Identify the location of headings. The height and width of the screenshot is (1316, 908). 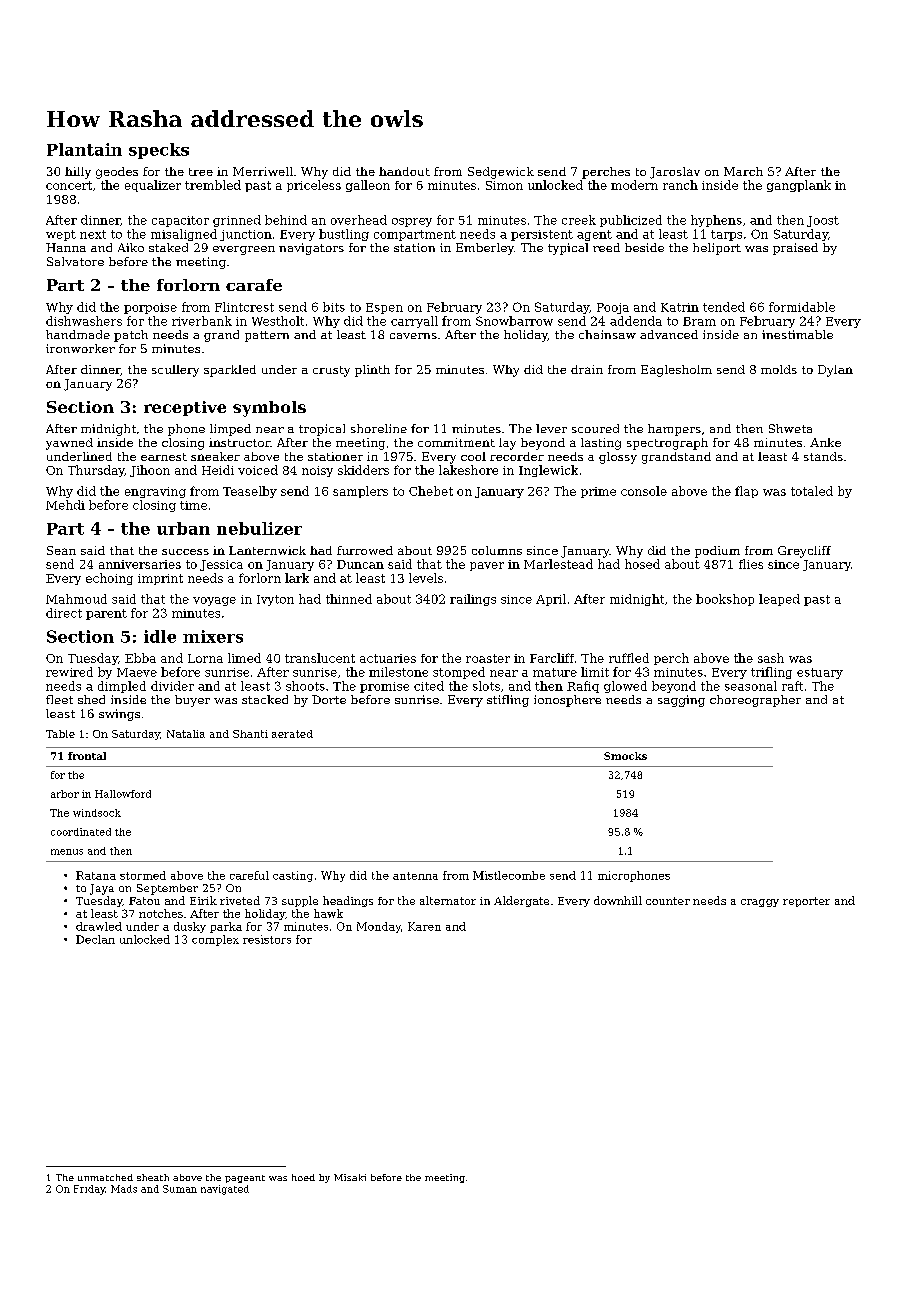
(348, 901).
